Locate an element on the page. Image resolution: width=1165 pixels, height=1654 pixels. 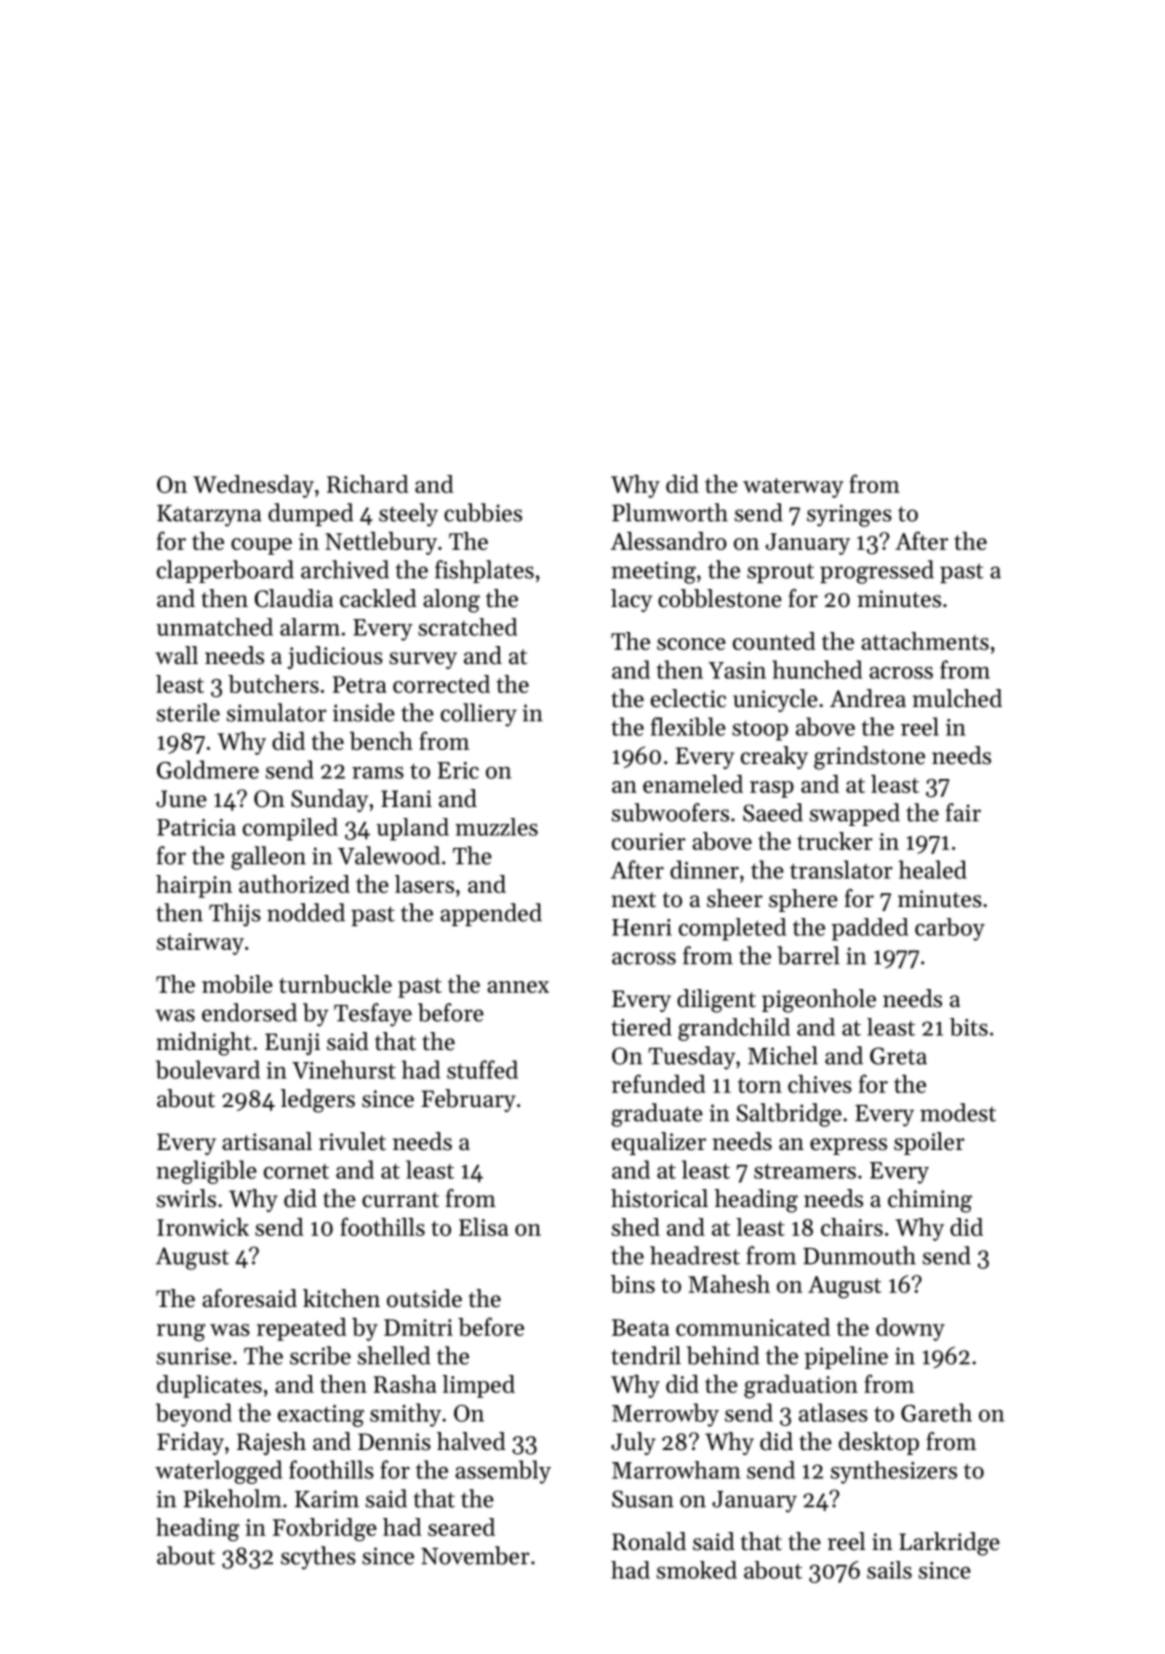
Marrowham is located at coordinates (676, 1470).
